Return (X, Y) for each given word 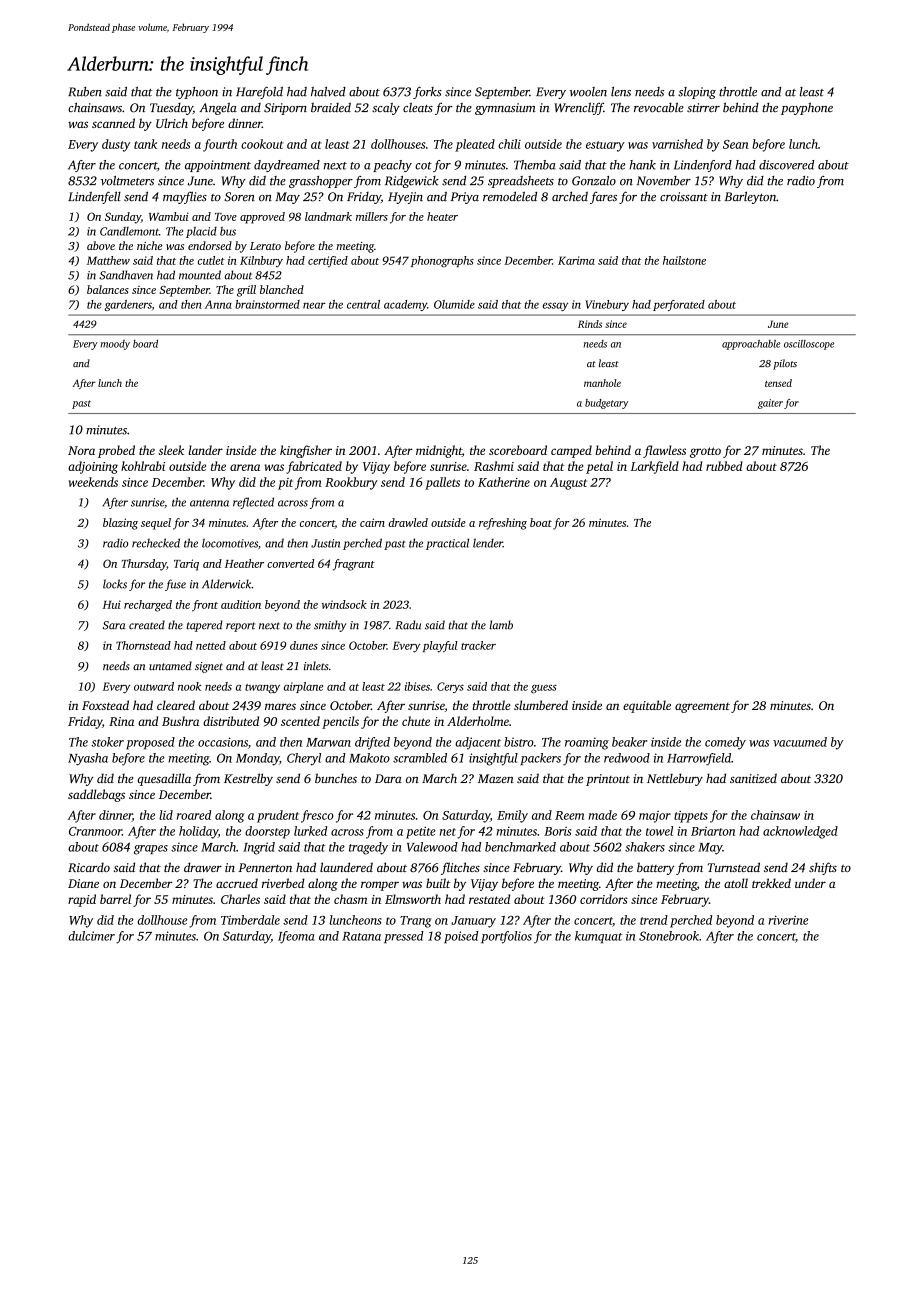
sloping (697, 93)
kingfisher (306, 451)
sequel (156, 524)
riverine (788, 920)
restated (489, 899)
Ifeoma (296, 937)
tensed (778, 383)
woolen (588, 92)
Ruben (85, 92)
